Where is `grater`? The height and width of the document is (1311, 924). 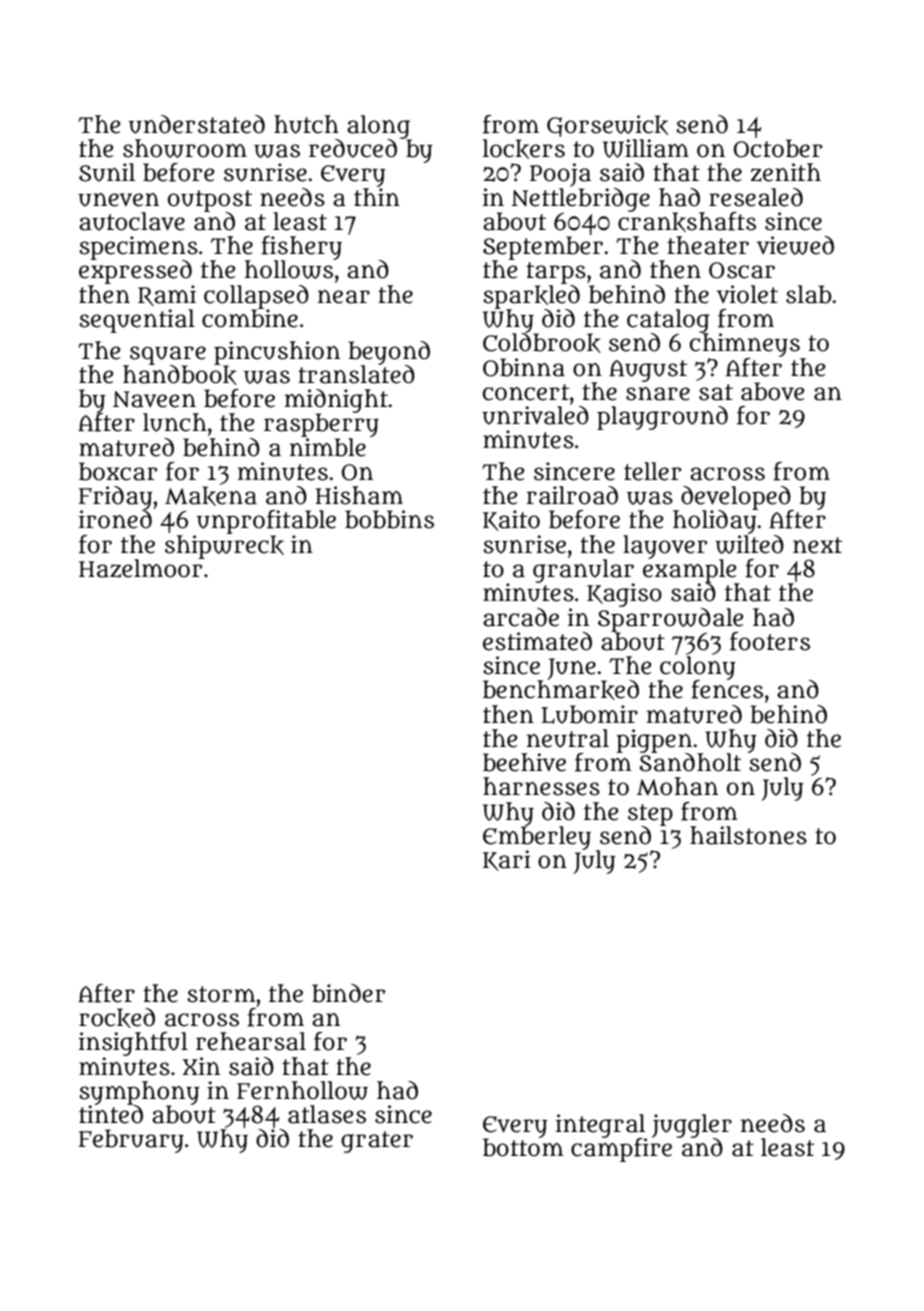 grater is located at coordinates (377, 1142).
